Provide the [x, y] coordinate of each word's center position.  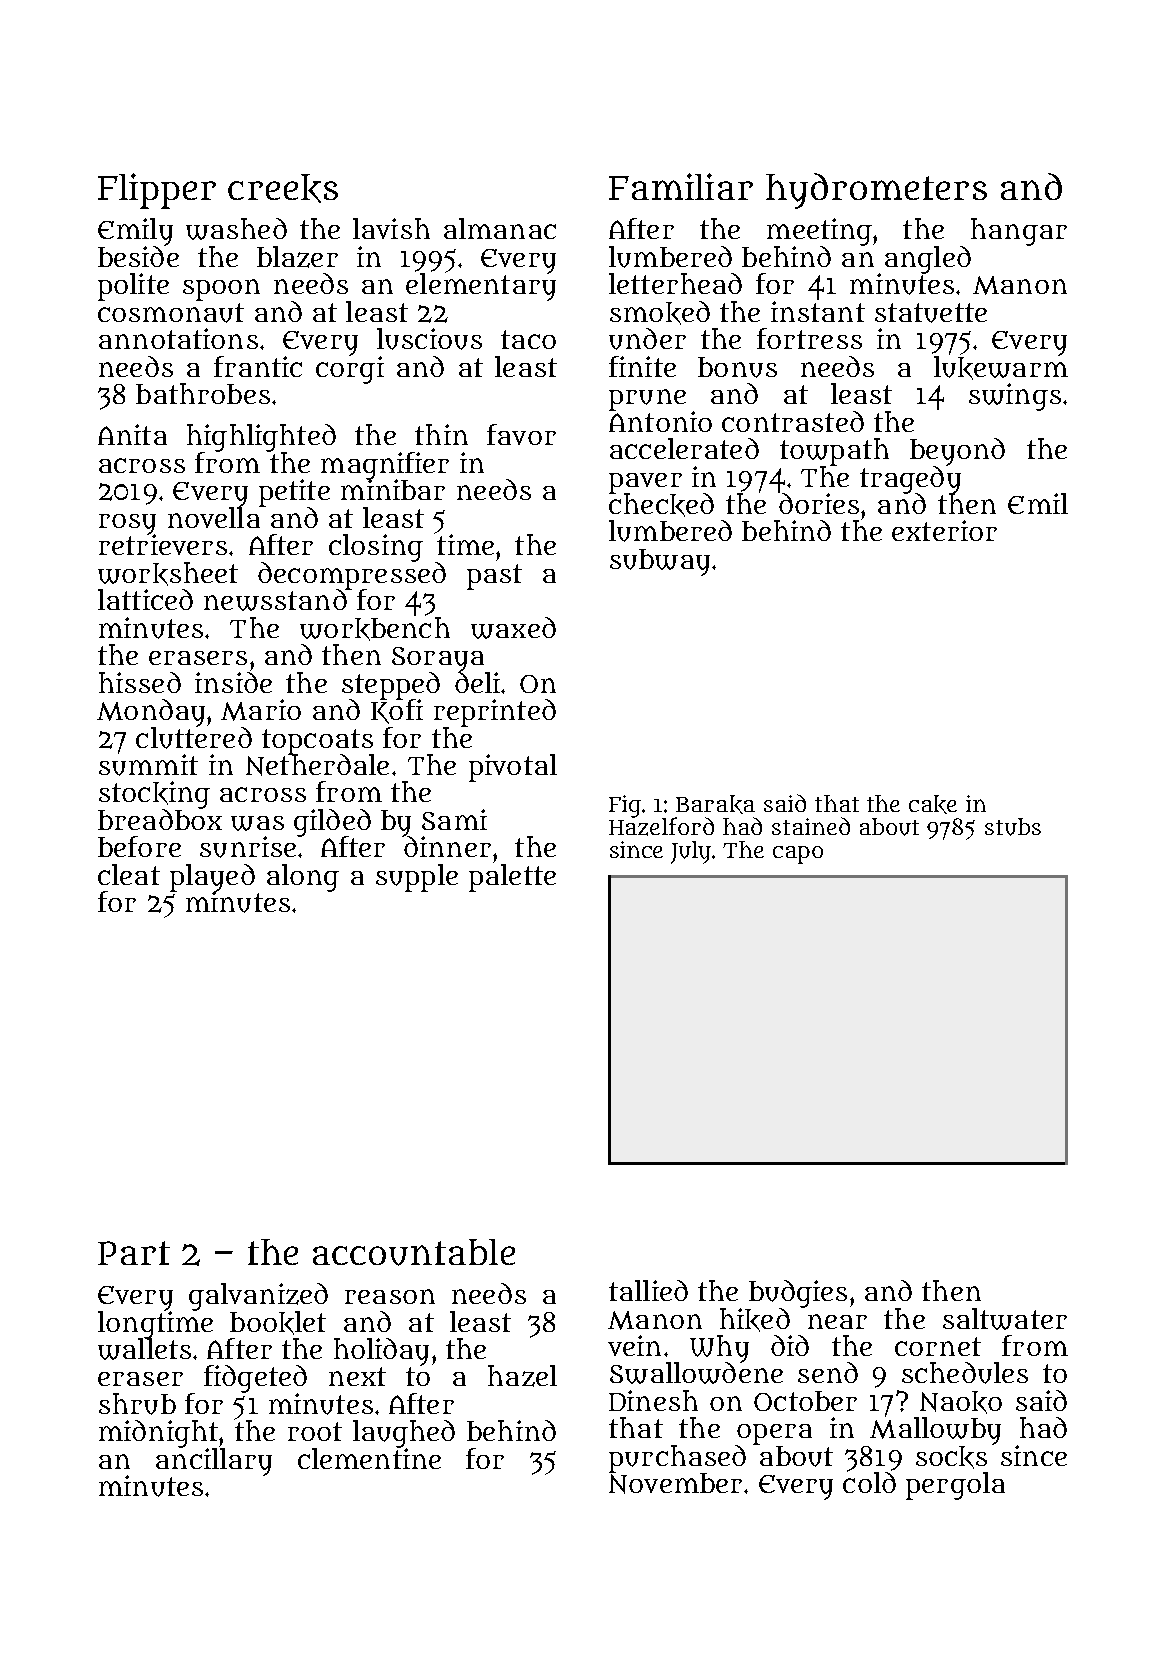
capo [798, 855]
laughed [404, 1434]
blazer [297, 257]
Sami [454, 819]
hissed [140, 682]
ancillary [214, 1462]
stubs [1013, 827]
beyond [957, 452]
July [691, 852]
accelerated [684, 448]
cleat [129, 874]
